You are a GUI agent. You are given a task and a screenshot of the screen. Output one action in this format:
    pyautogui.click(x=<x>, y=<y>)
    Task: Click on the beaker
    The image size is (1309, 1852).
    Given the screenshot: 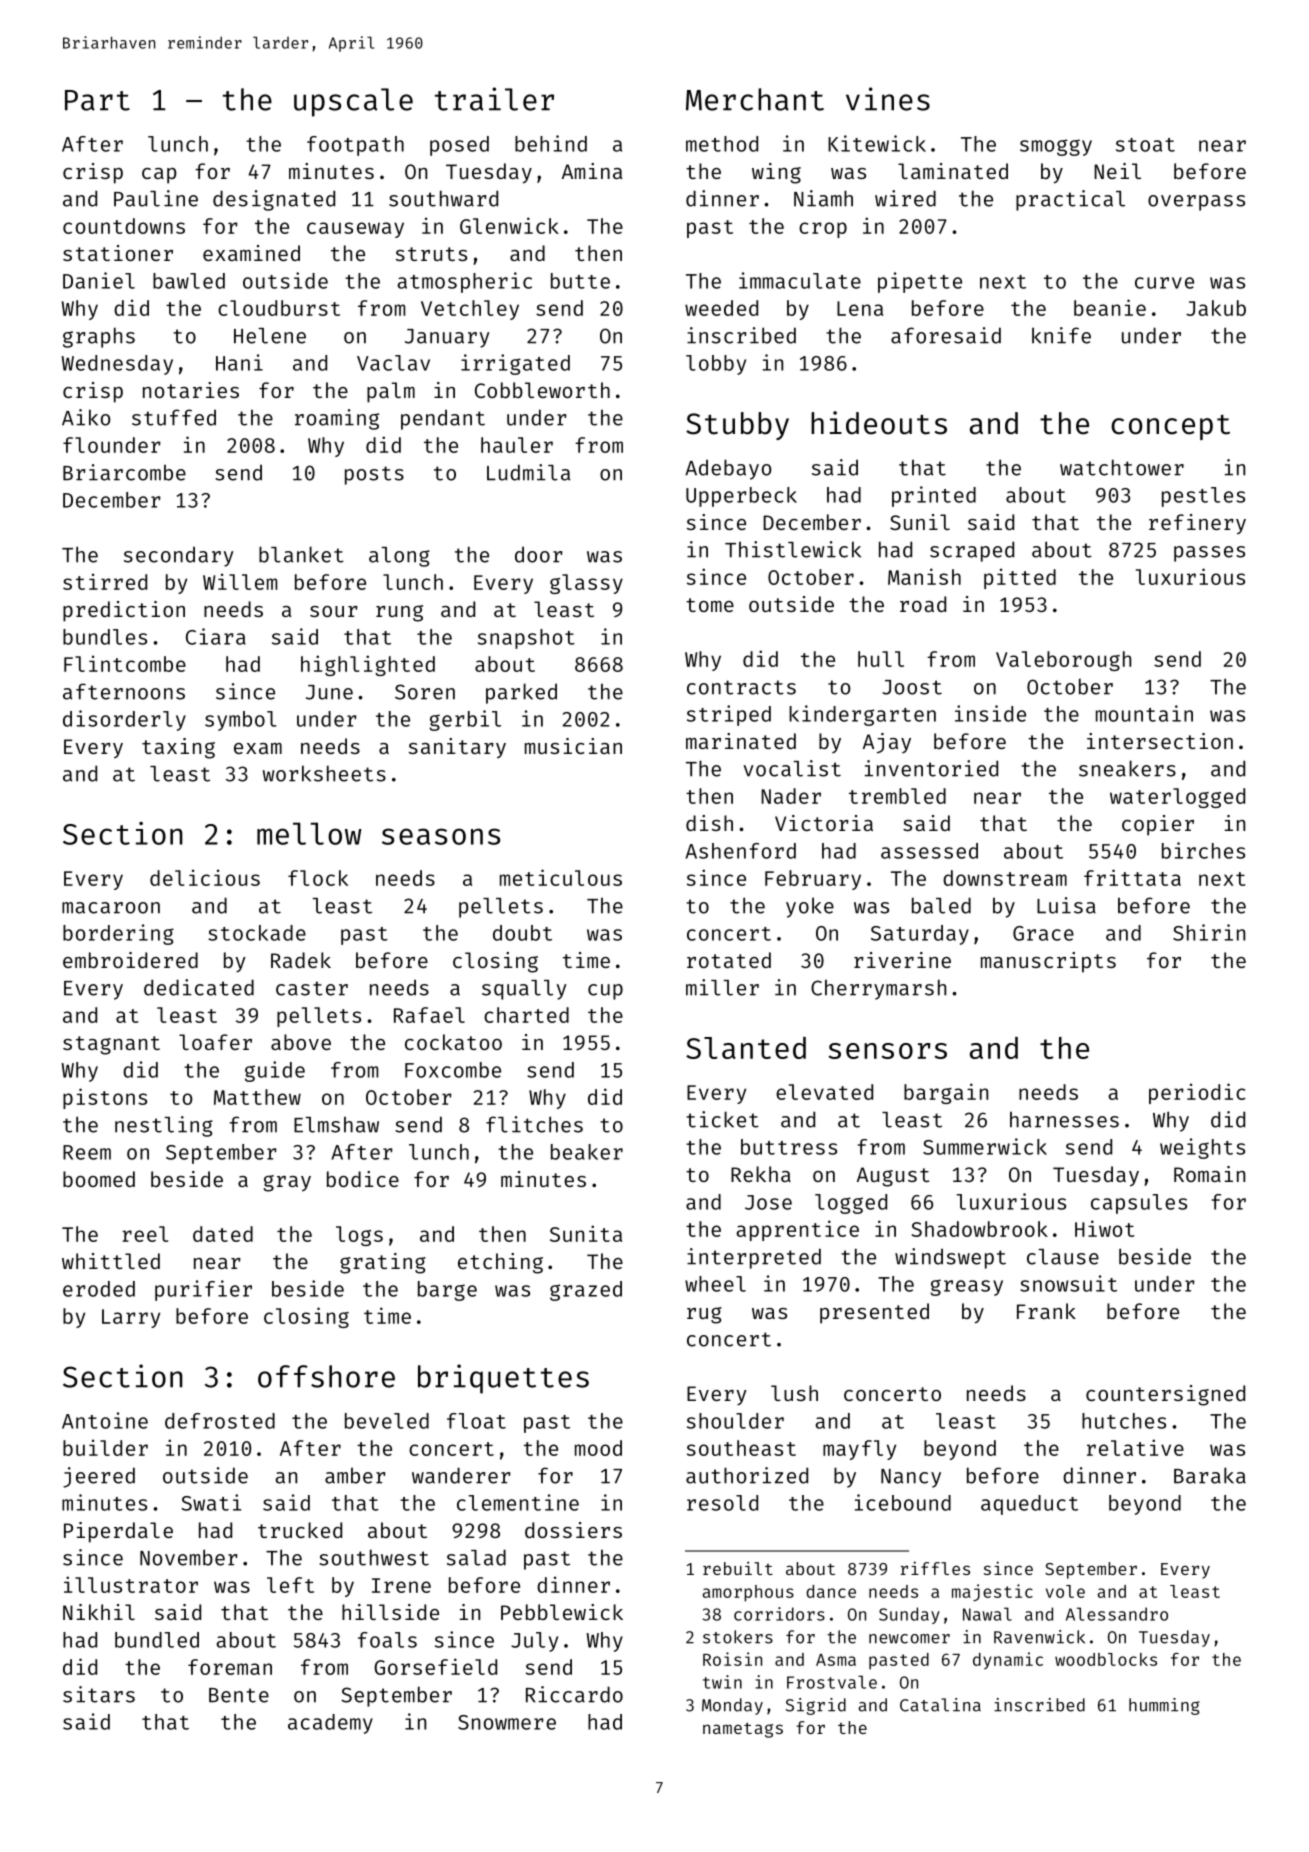 What is the action you would take?
    pyautogui.click(x=587, y=1152)
